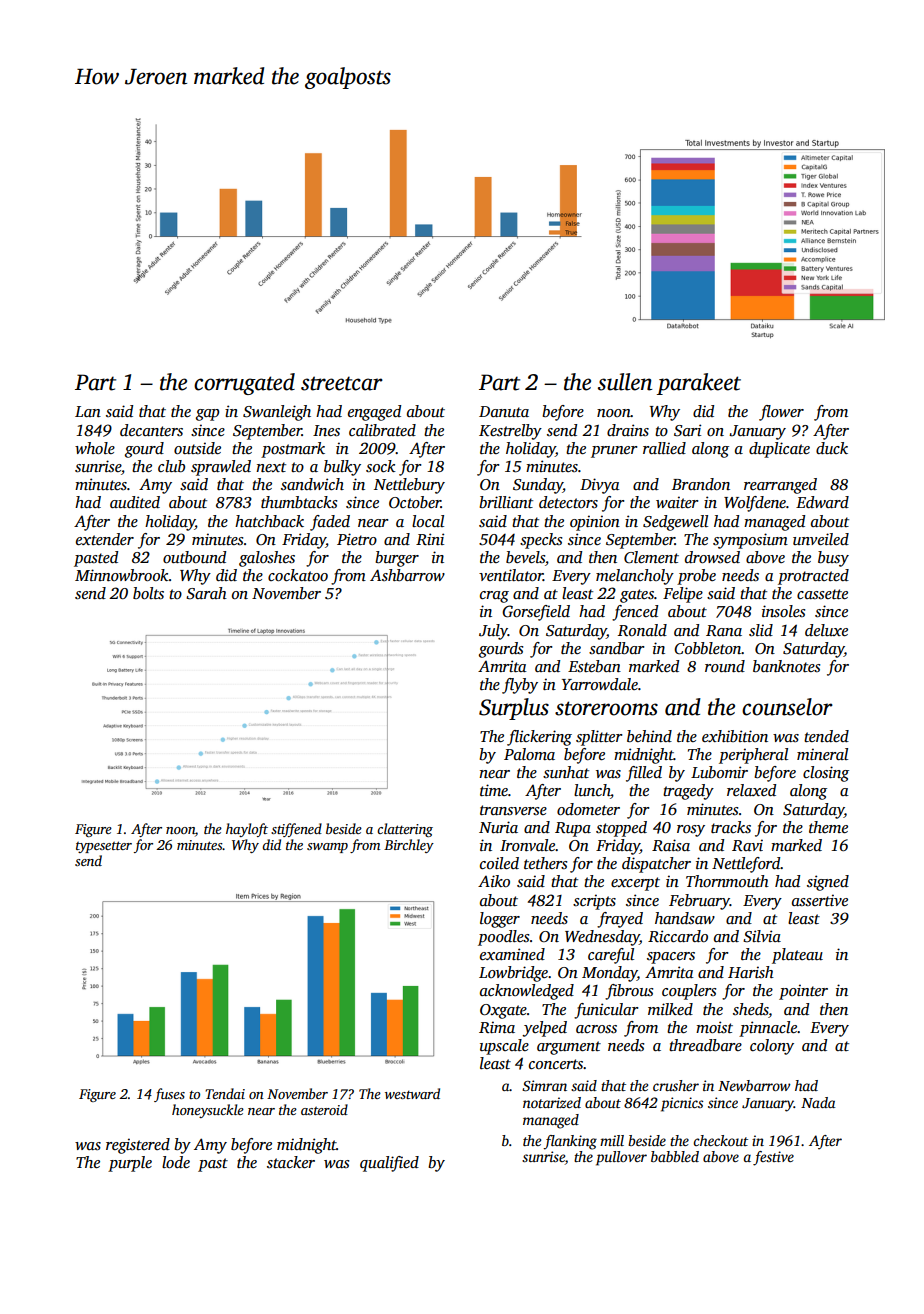  Describe the element at coordinates (820, 900) in the screenshot. I see `assertive` at that location.
